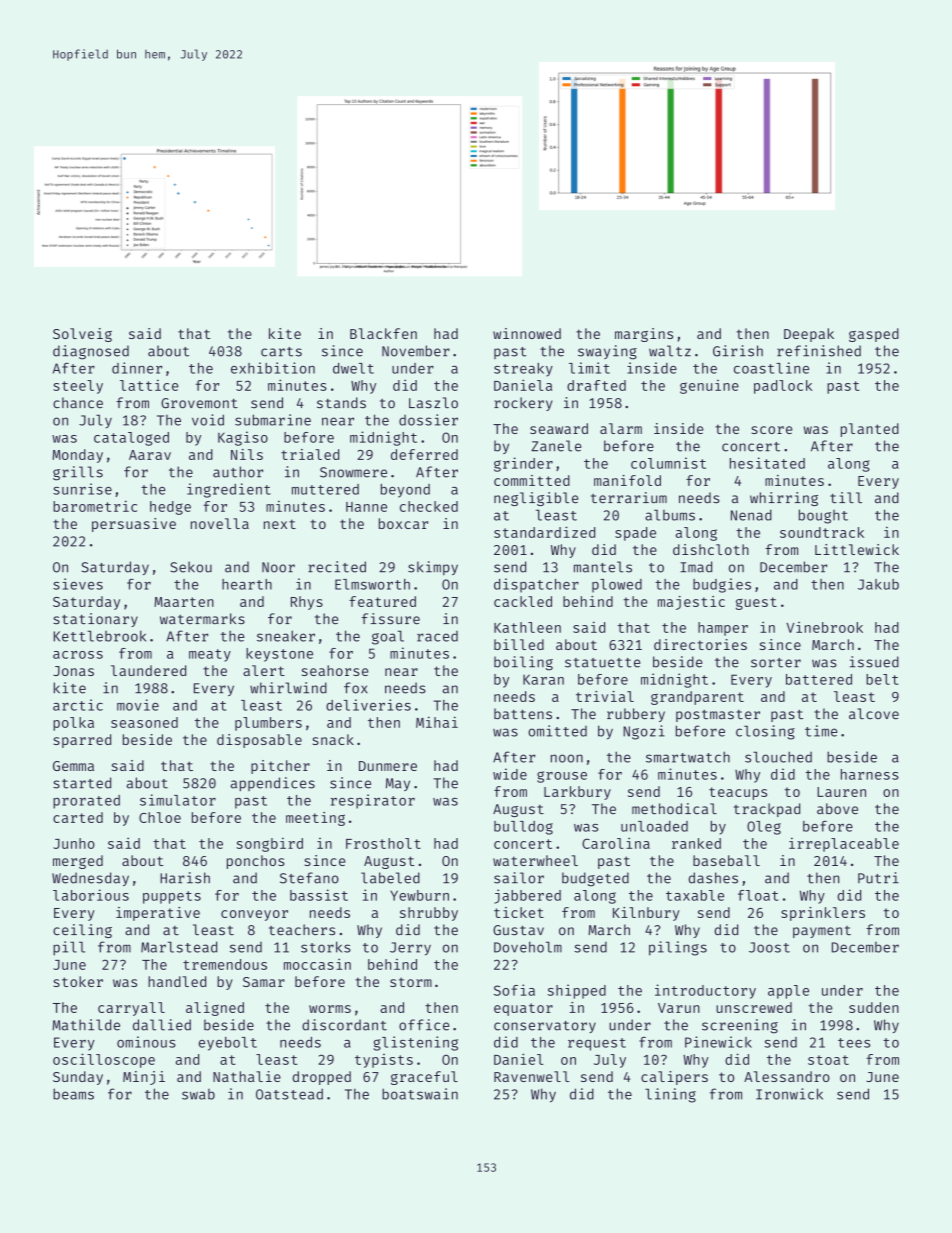 Image resolution: width=952 pixels, height=1233 pixels. Describe the element at coordinates (73, 1094) in the screenshot. I see `beams` at that location.
